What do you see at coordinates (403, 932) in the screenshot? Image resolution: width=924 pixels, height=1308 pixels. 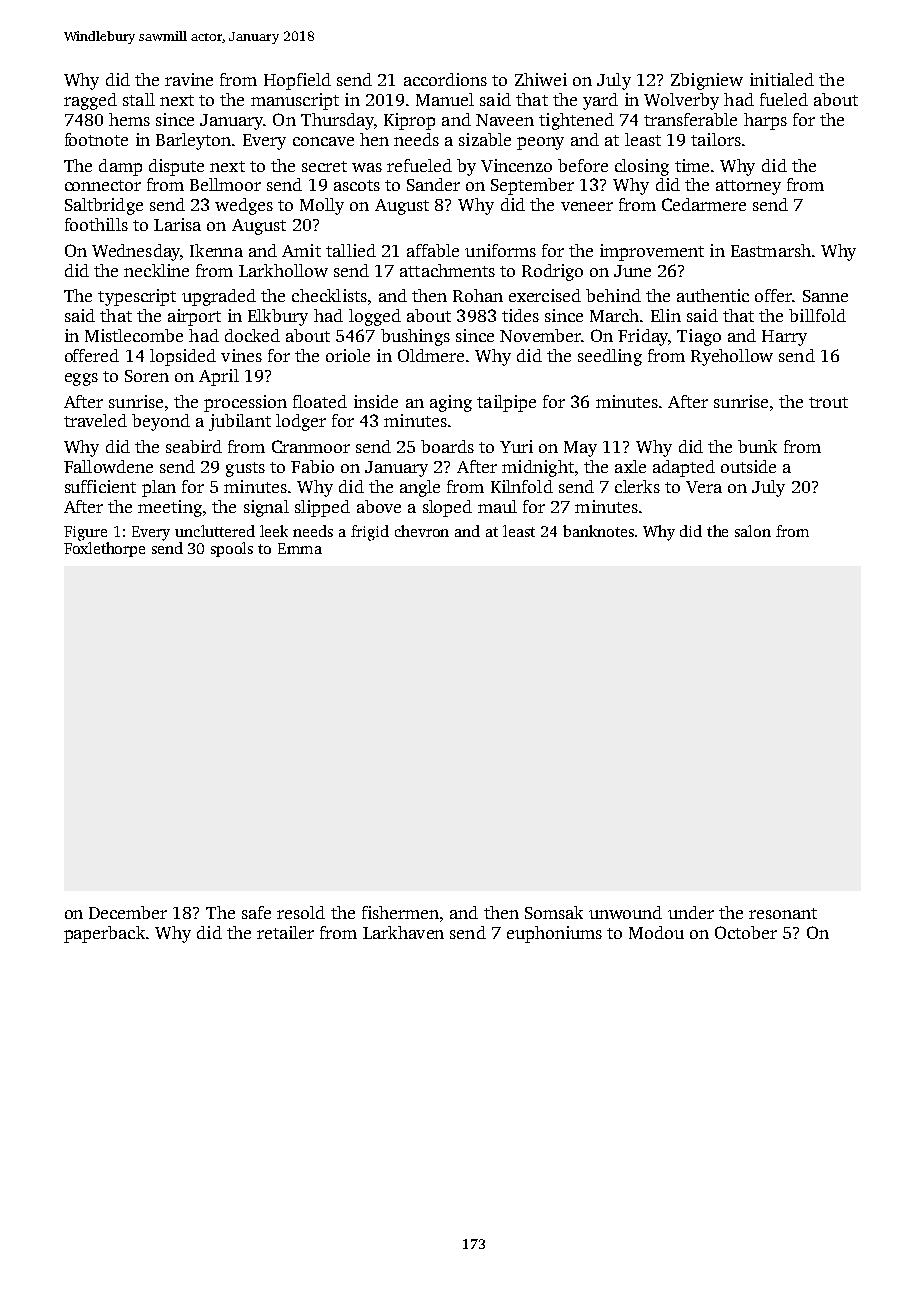 I see `Larkhaven` at bounding box center [403, 932].
